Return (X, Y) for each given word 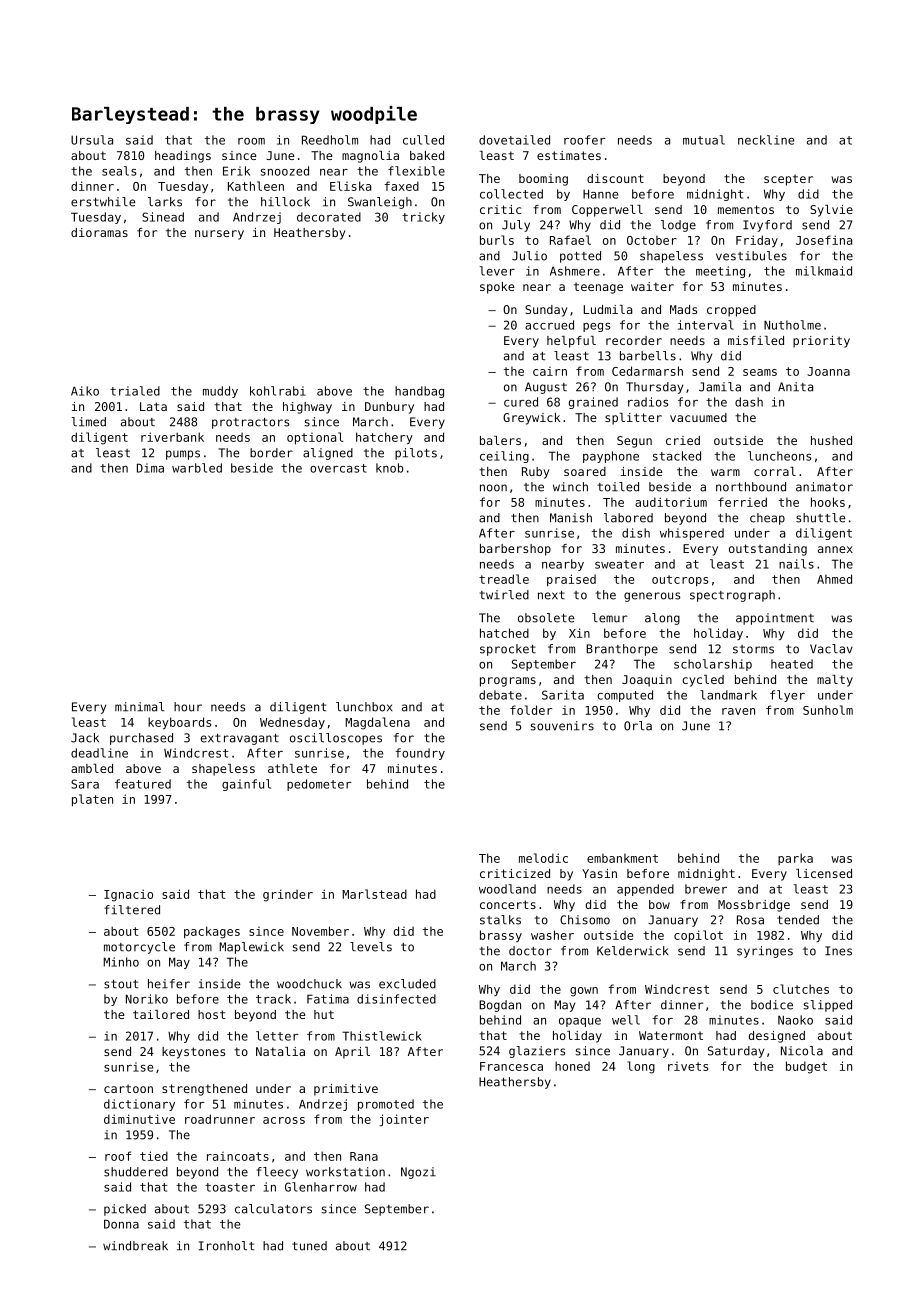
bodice (772, 1005)
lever (497, 271)
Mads (683, 309)
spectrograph (732, 596)
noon (493, 488)
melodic (543, 858)
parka (795, 859)
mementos (746, 209)
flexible (416, 171)
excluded (407, 984)
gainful (246, 785)
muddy (220, 392)
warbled (197, 468)
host (212, 1014)
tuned (309, 1246)
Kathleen (256, 186)
